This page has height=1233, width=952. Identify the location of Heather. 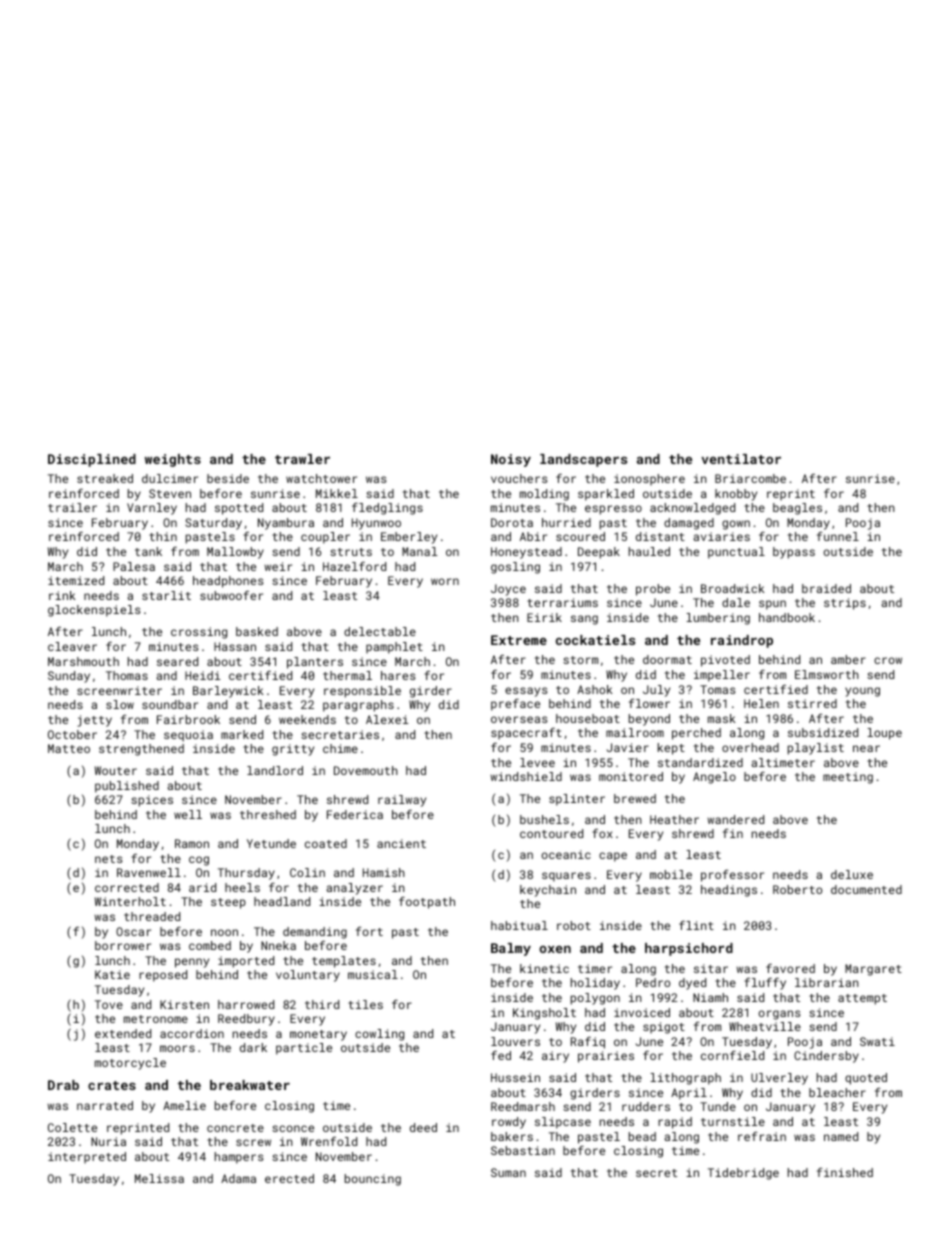
(674, 819).
